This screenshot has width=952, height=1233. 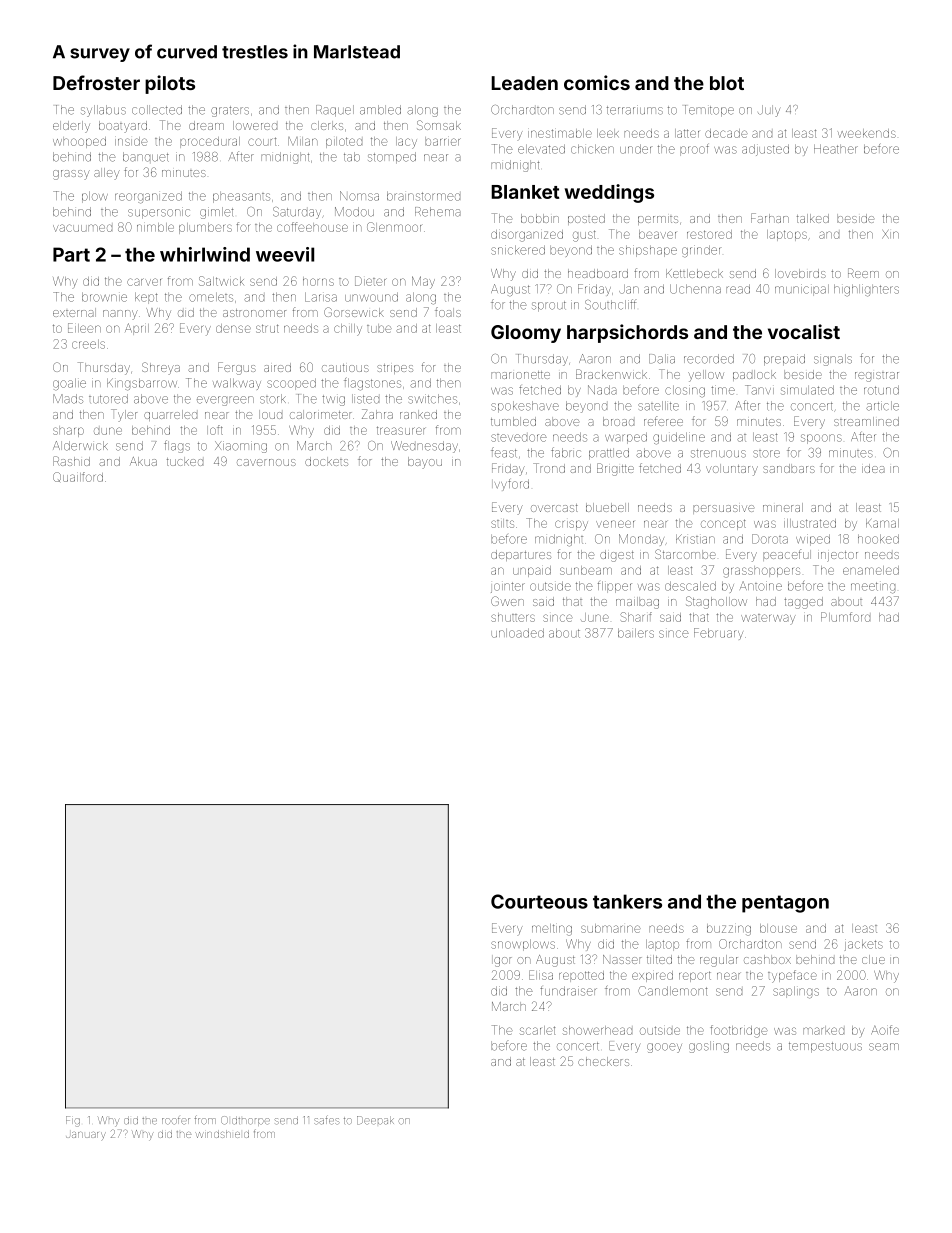 I want to click on lowered, so click(x=255, y=125).
